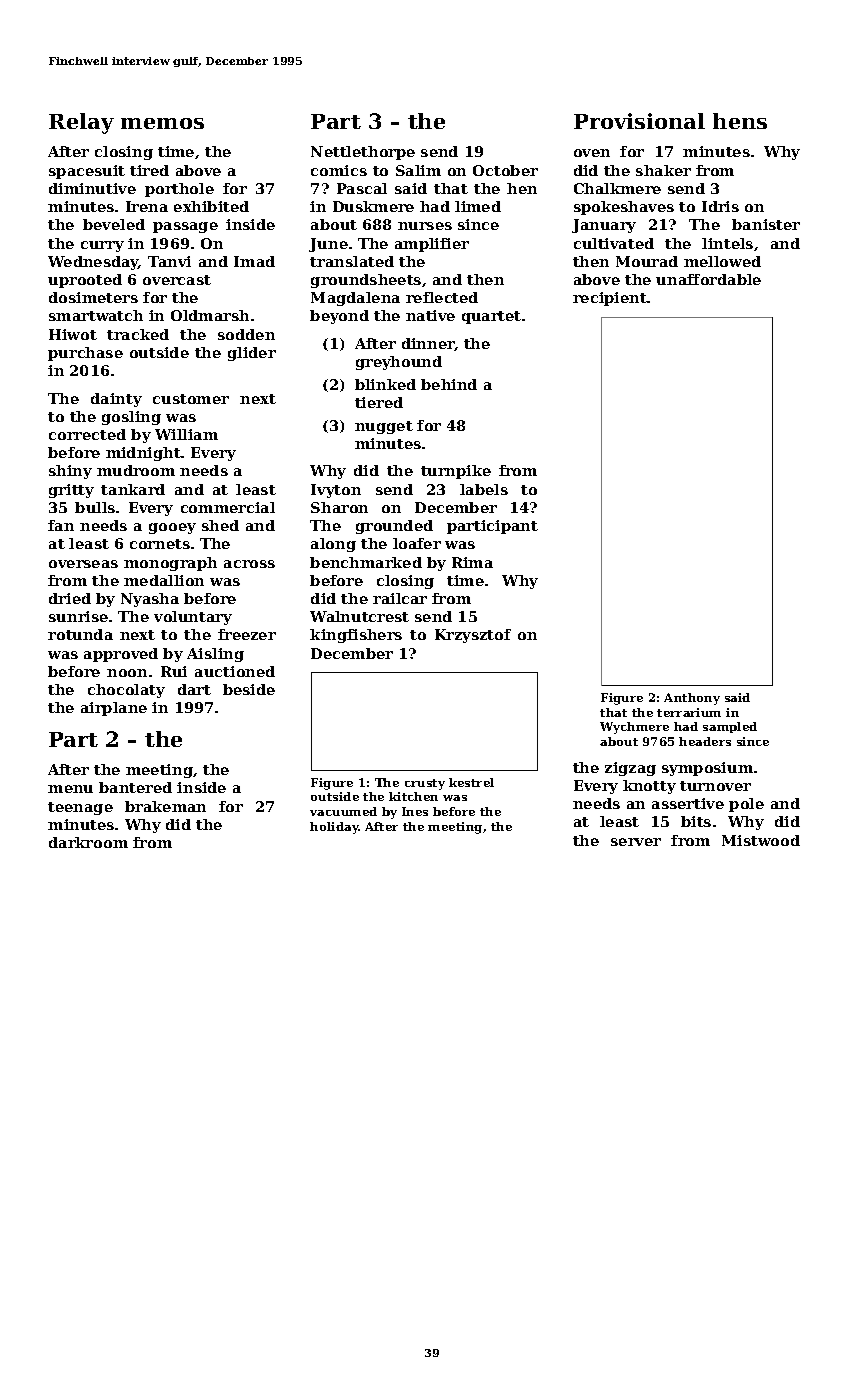  What do you see at coordinates (114, 709) in the page?
I see `airplane` at bounding box center [114, 709].
